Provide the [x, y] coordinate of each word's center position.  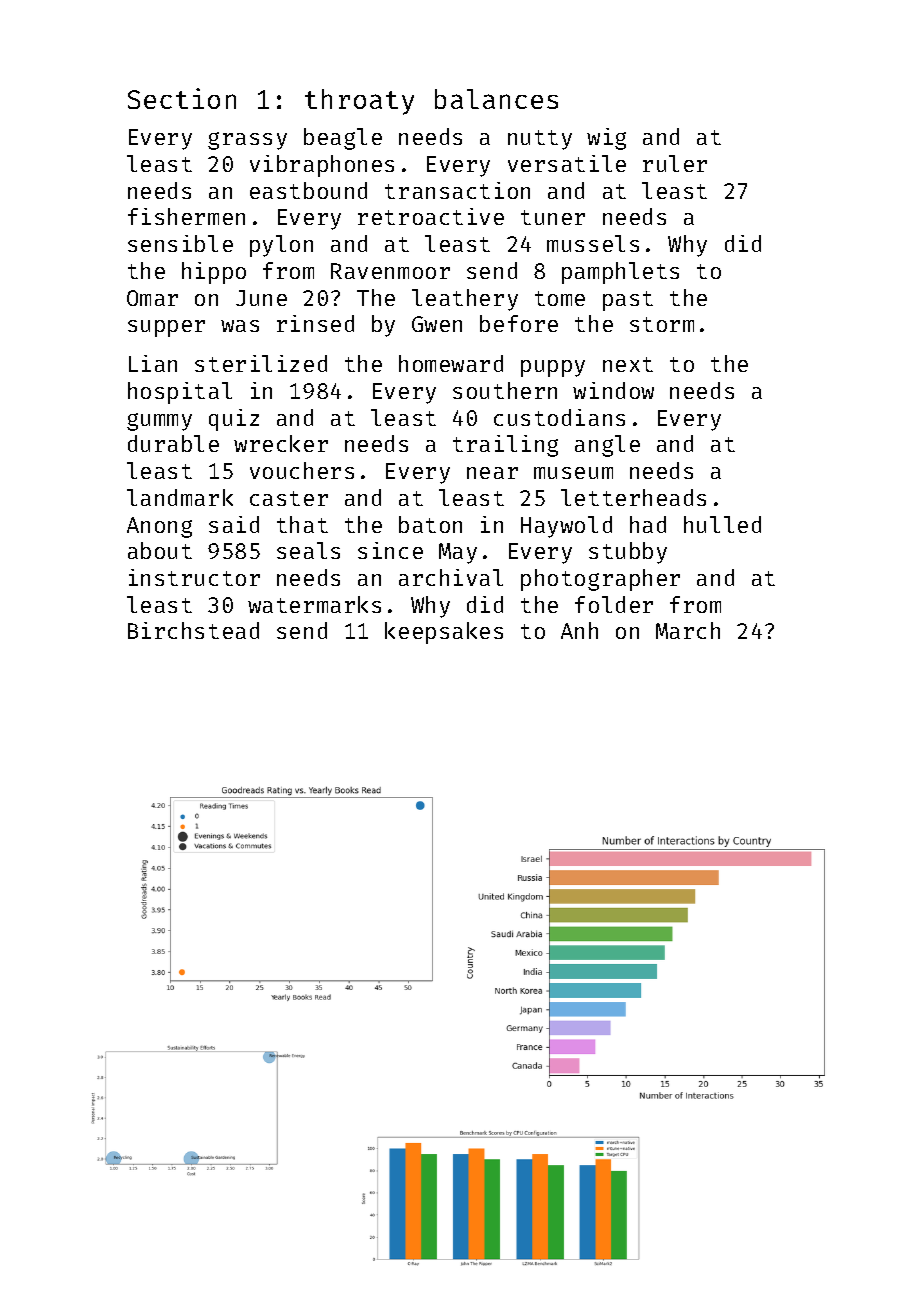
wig [606, 139]
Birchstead [193, 630]
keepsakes [444, 633]
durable [173, 443]
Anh [579, 630]
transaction [457, 190]
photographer [600, 580]
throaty [359, 102]
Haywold [566, 527]
